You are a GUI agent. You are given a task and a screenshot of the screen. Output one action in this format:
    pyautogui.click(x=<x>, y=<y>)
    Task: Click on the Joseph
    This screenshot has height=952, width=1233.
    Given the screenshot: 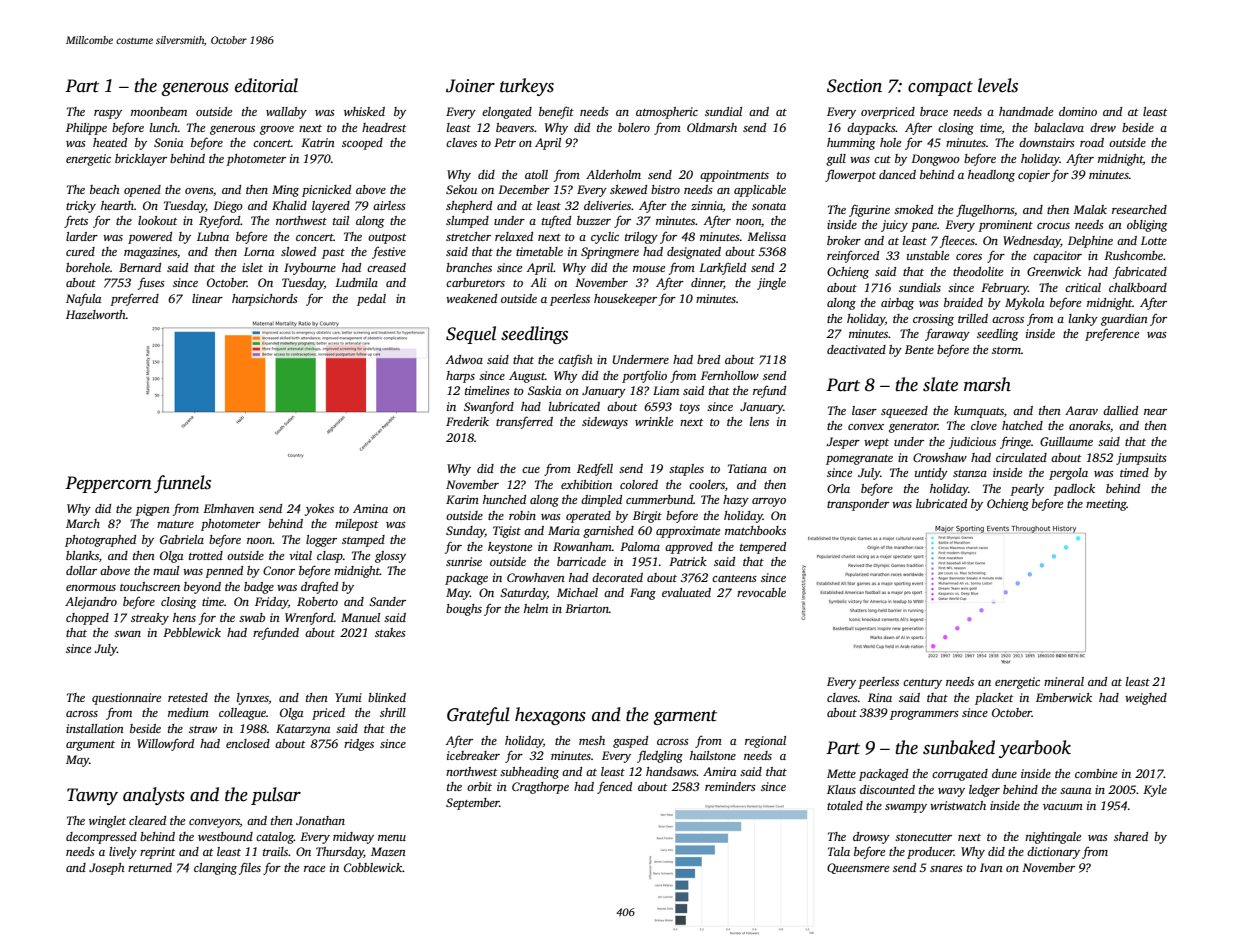 What is the action you would take?
    pyautogui.click(x=107, y=869)
